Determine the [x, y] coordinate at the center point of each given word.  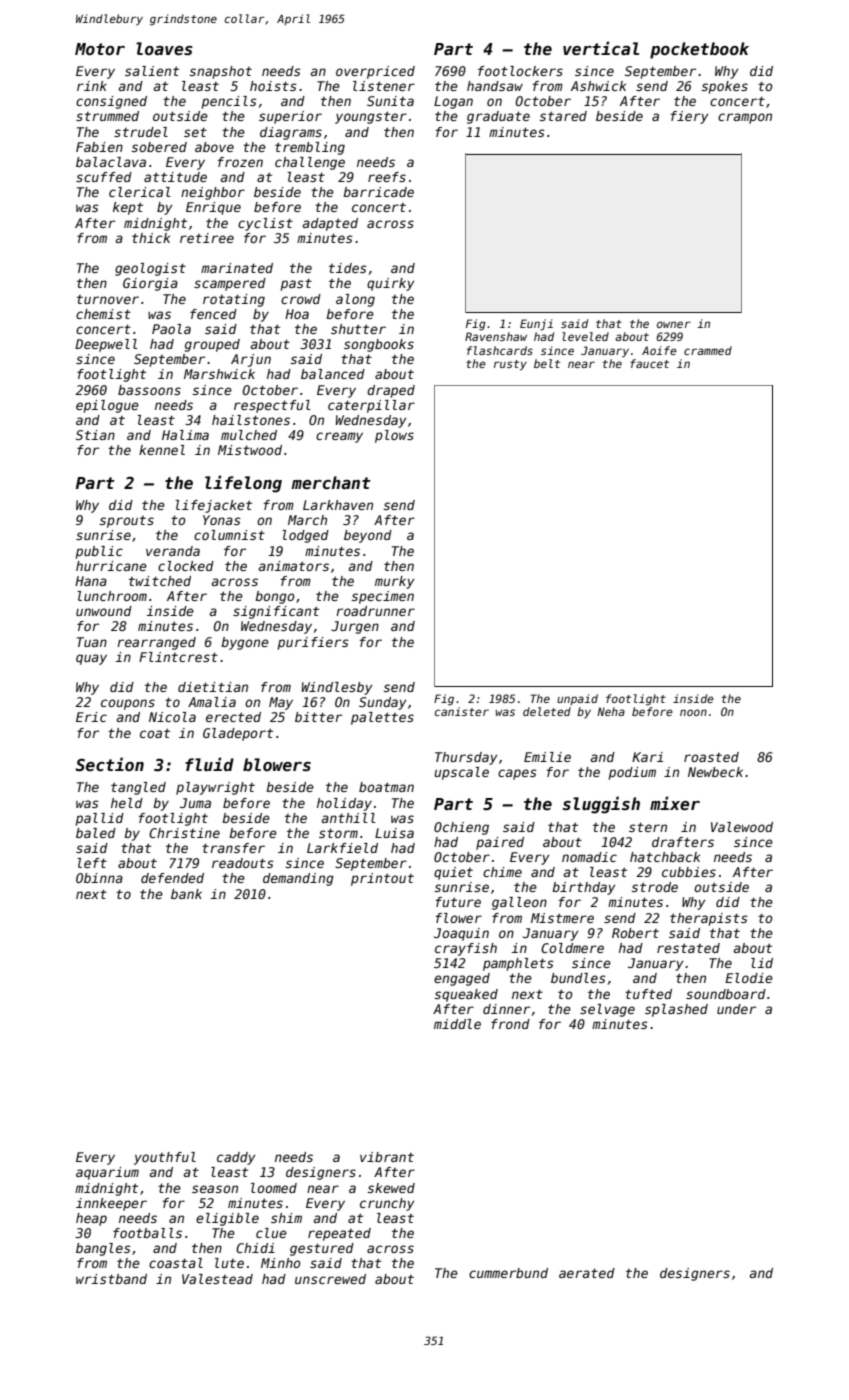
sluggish [601, 805]
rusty [510, 365]
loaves [164, 49]
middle [457, 1024]
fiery [689, 117]
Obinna [99, 878]
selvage [607, 1010]
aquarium [107, 1173]
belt [547, 363]
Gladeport [238, 734]
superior [290, 117]
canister [462, 711]
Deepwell [106, 345]
